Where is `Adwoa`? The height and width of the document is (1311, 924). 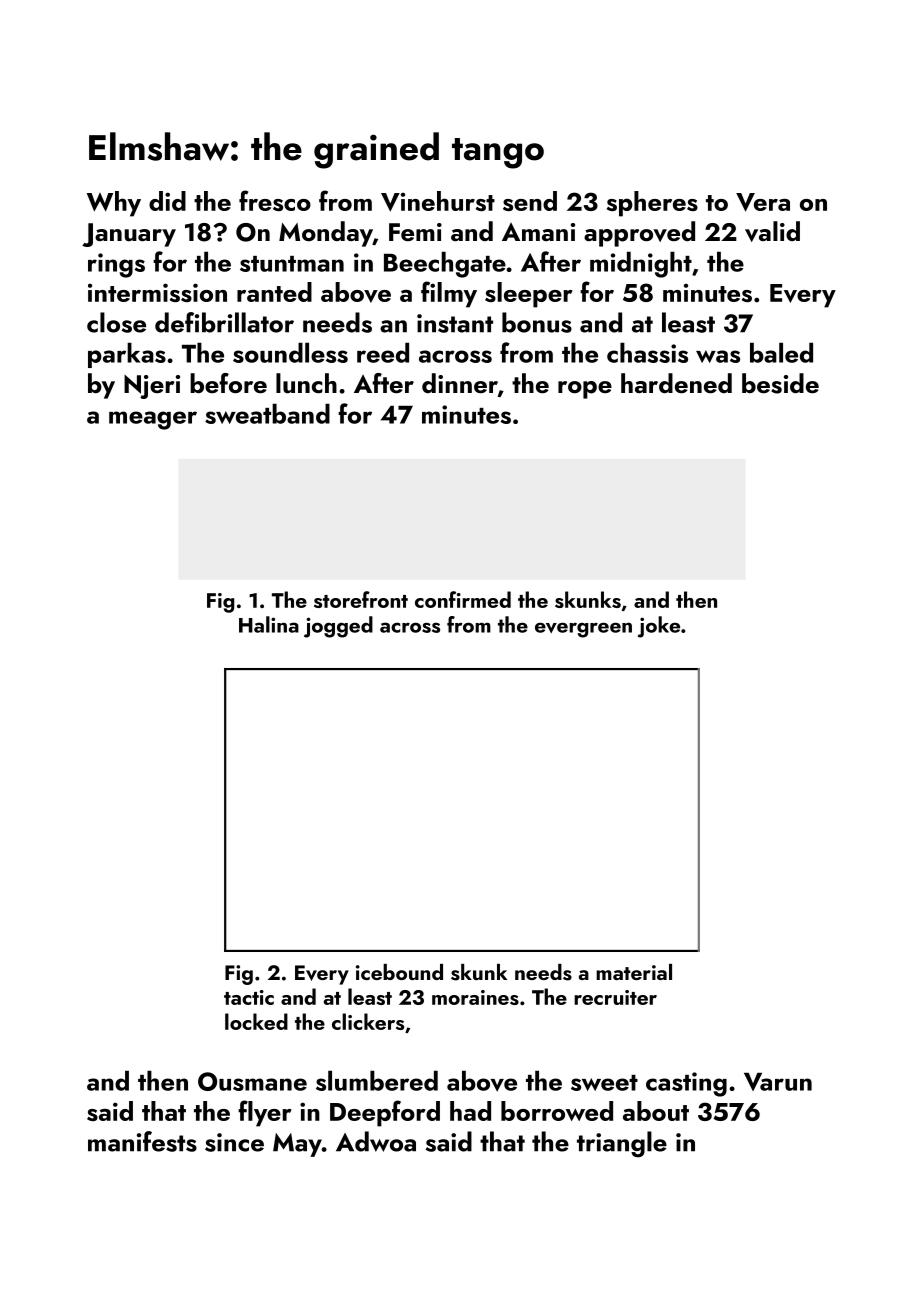 Adwoa is located at coordinates (376, 1141).
